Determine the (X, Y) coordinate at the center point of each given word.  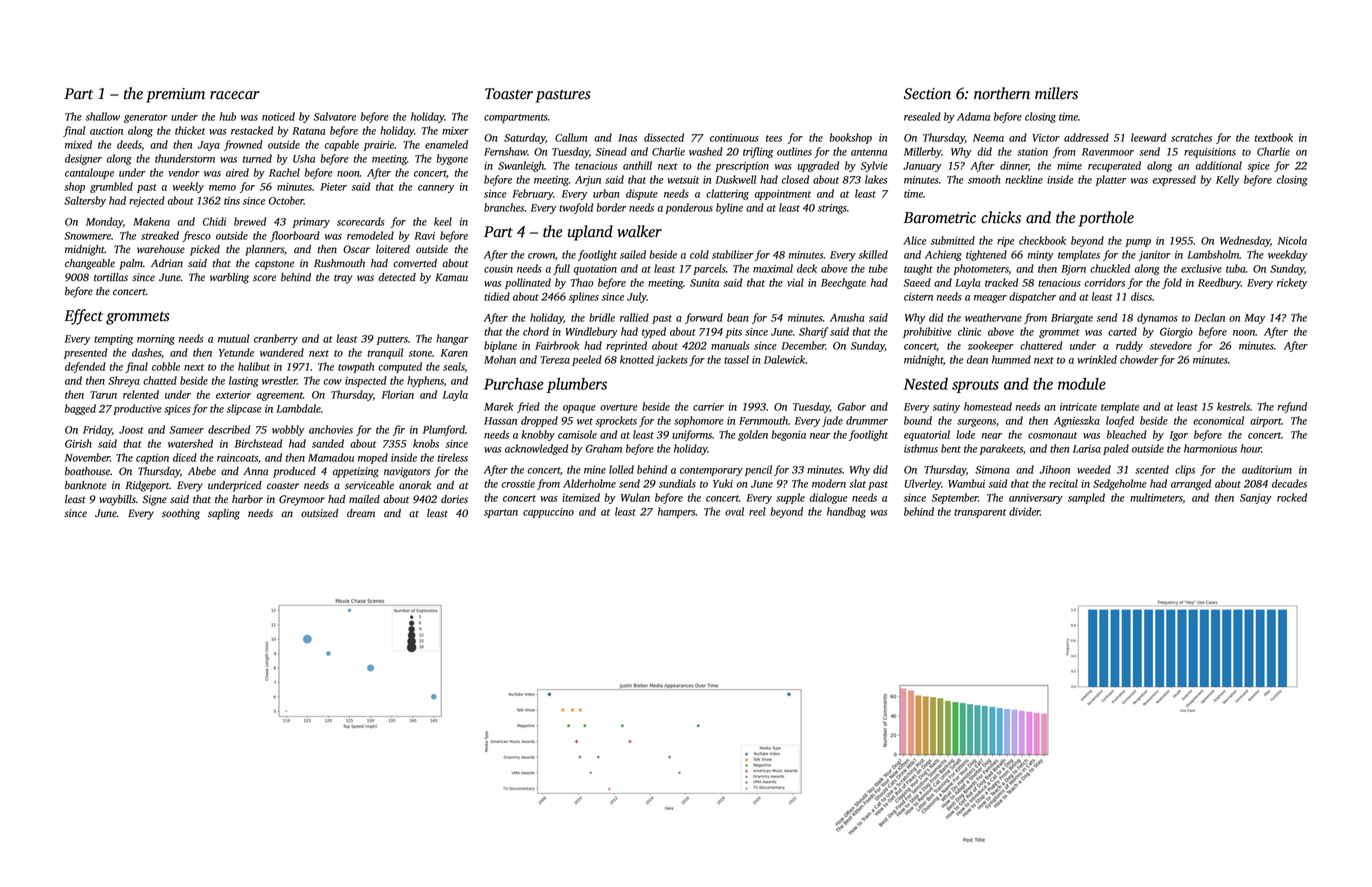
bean (738, 317)
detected (397, 277)
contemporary (711, 471)
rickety (1292, 283)
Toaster (509, 94)
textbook (1273, 137)
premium (175, 95)
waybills (117, 500)
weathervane (993, 317)
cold (699, 254)
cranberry (276, 339)
